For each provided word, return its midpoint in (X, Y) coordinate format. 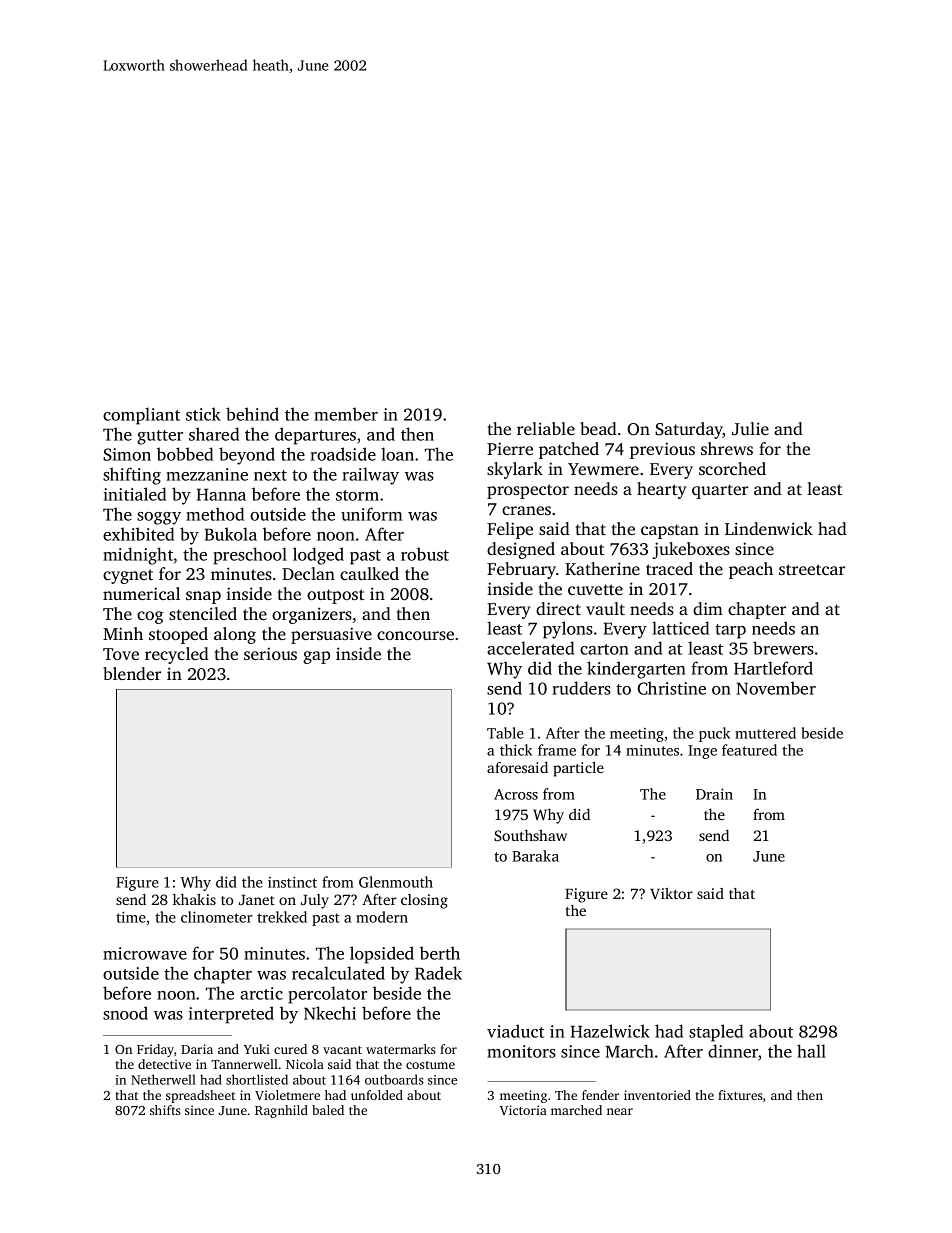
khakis (194, 899)
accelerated (530, 648)
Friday (155, 1050)
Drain (714, 794)
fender (600, 1095)
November (776, 688)
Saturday (689, 430)
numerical (141, 593)
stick (203, 414)
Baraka (535, 856)
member (346, 414)
